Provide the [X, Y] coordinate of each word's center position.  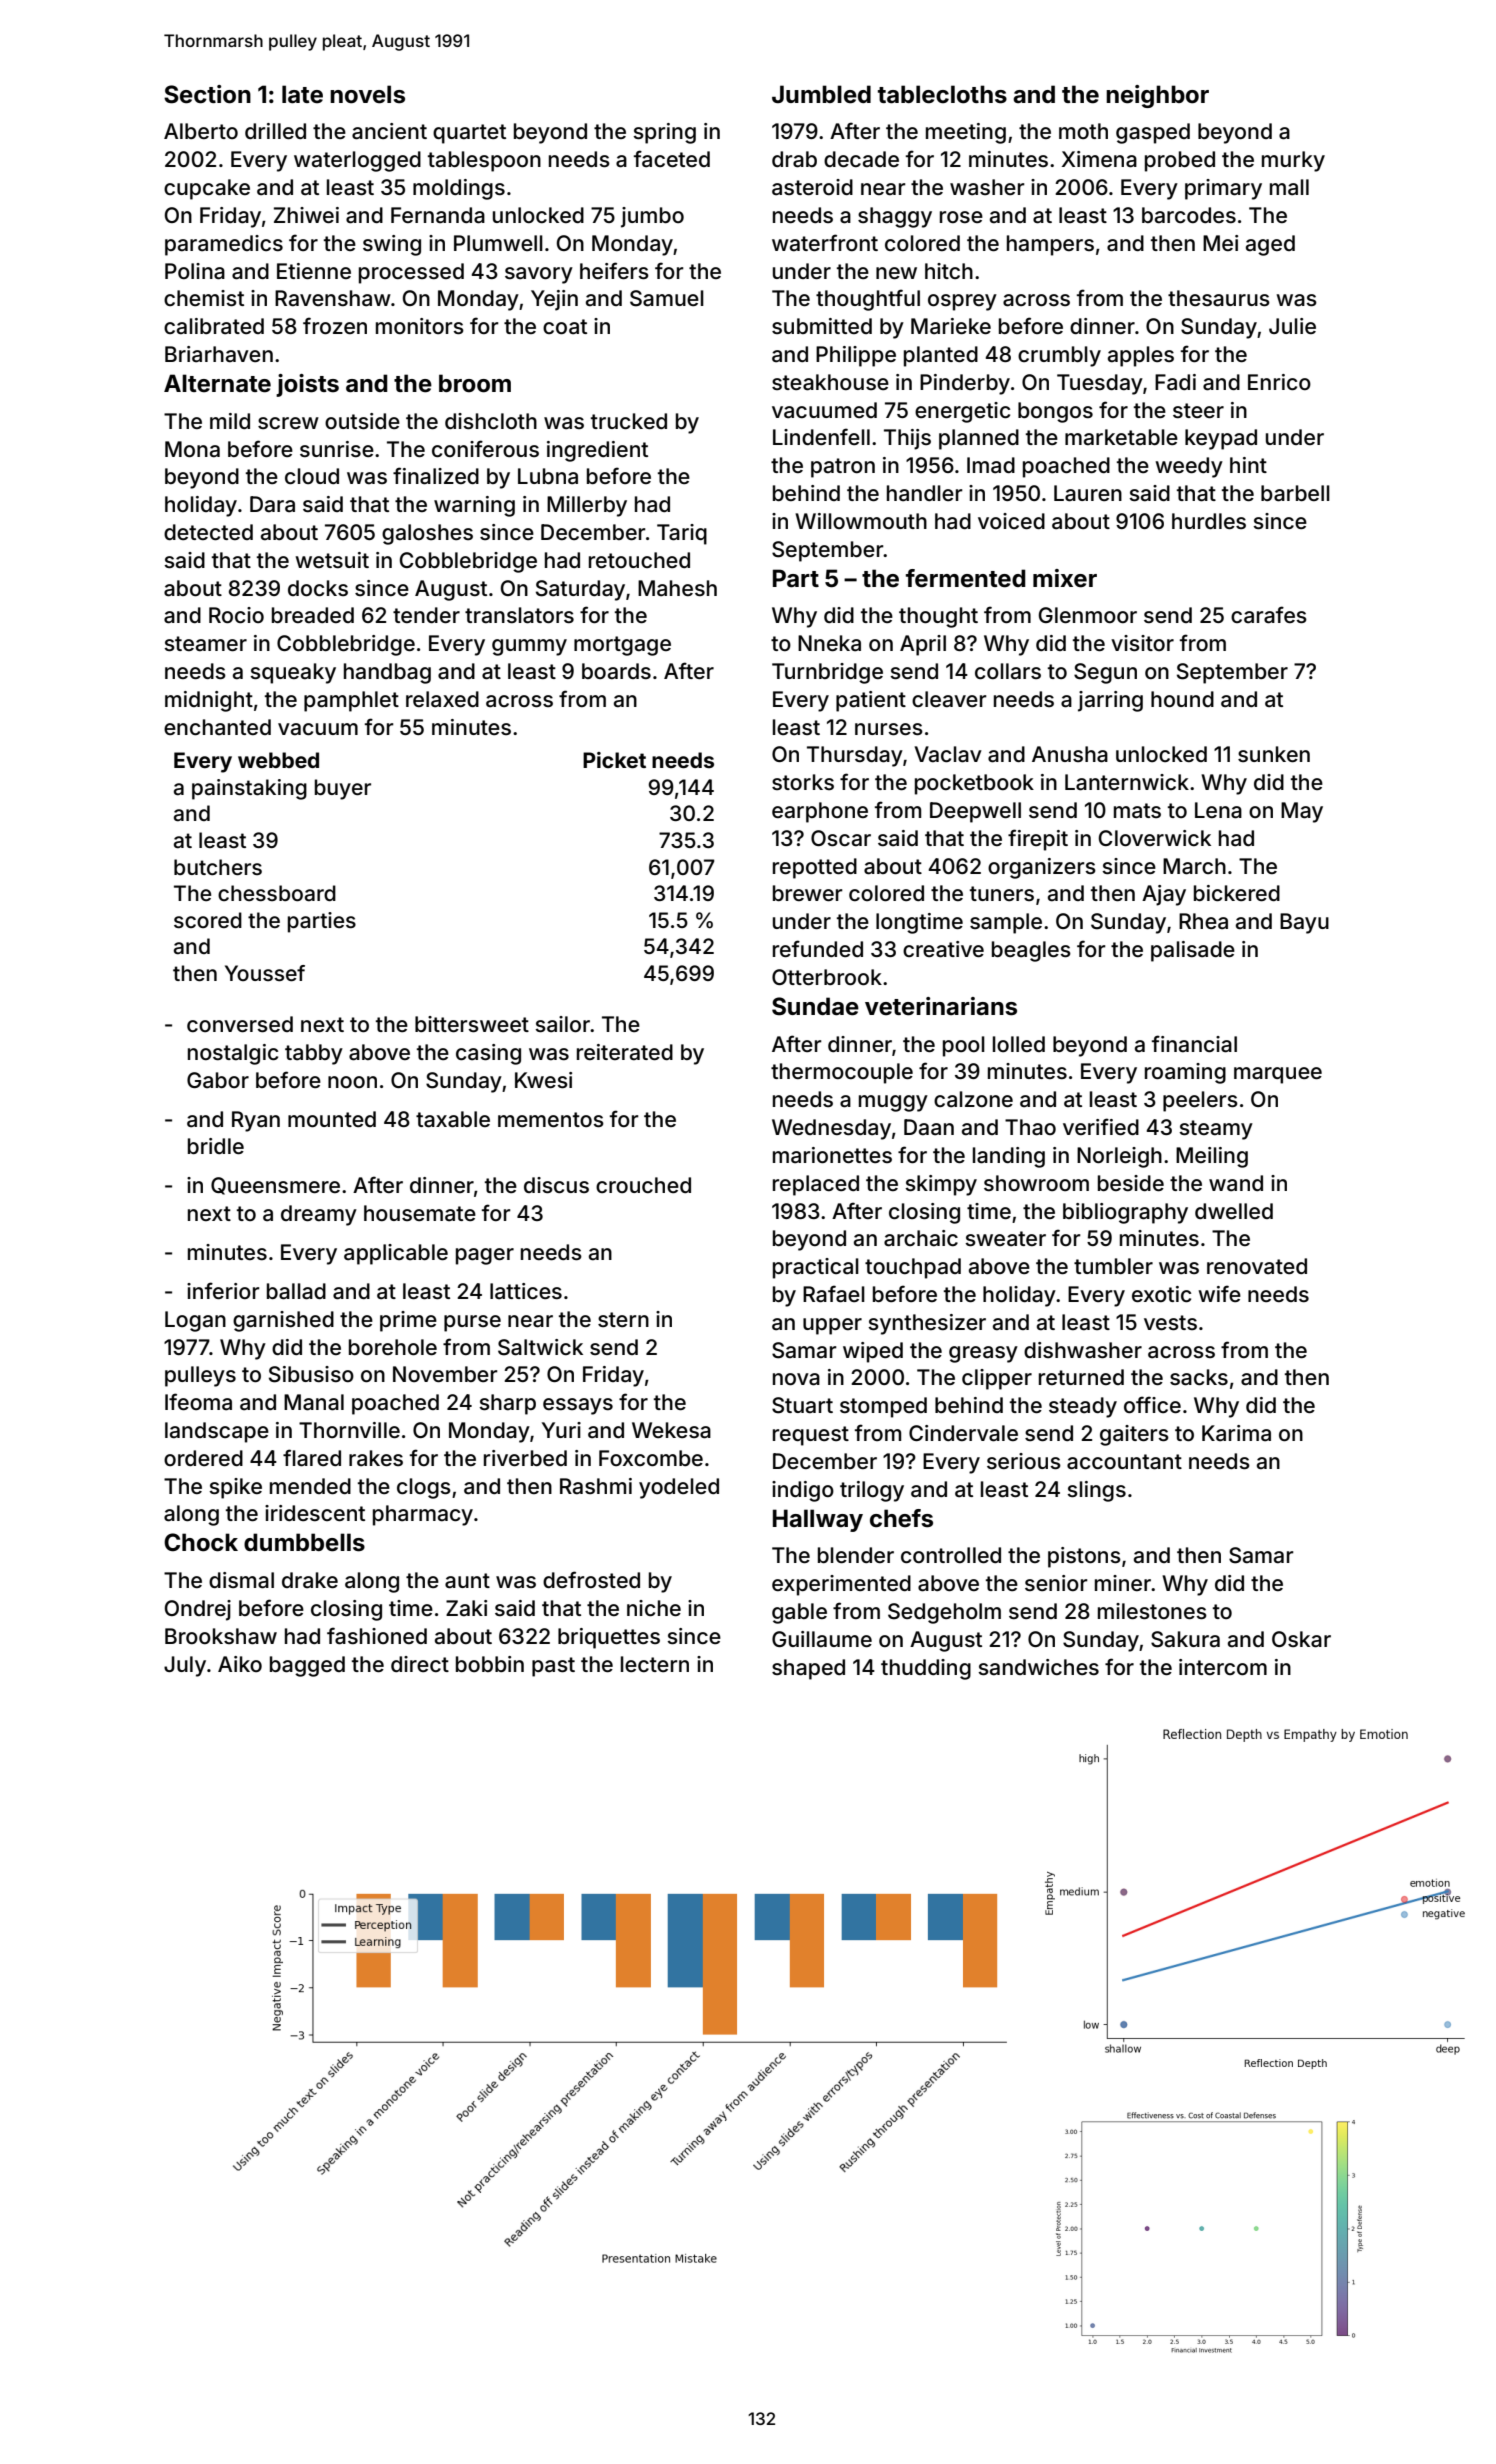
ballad [296, 1291]
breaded [313, 615]
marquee [1278, 1075]
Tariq [682, 534]
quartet [469, 134]
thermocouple [842, 1073]
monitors [420, 326]
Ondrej [198, 1610]
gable [799, 1613]
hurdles [1209, 521]
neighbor [1157, 96]
